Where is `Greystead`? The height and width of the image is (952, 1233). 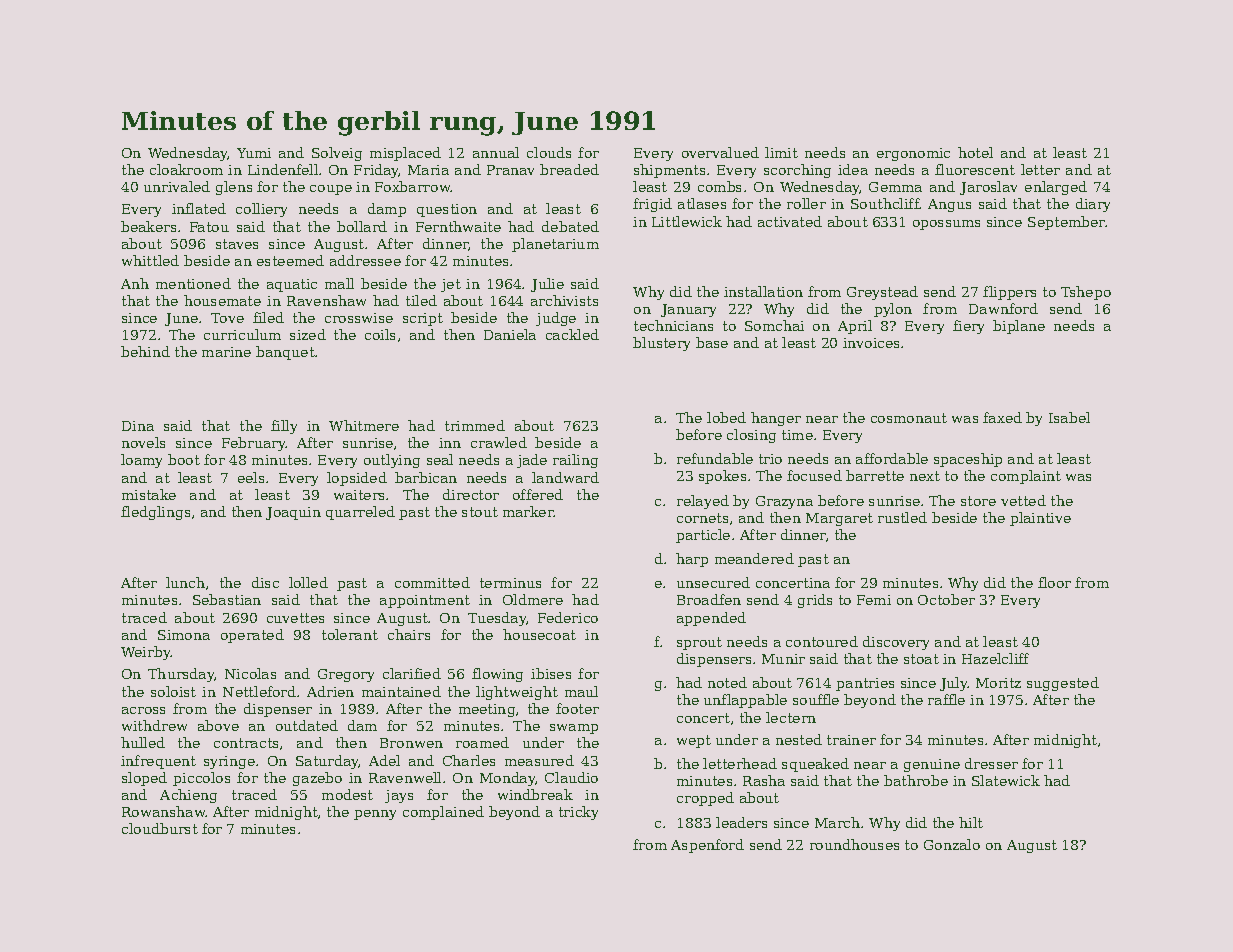 Greystead is located at coordinates (882, 293).
